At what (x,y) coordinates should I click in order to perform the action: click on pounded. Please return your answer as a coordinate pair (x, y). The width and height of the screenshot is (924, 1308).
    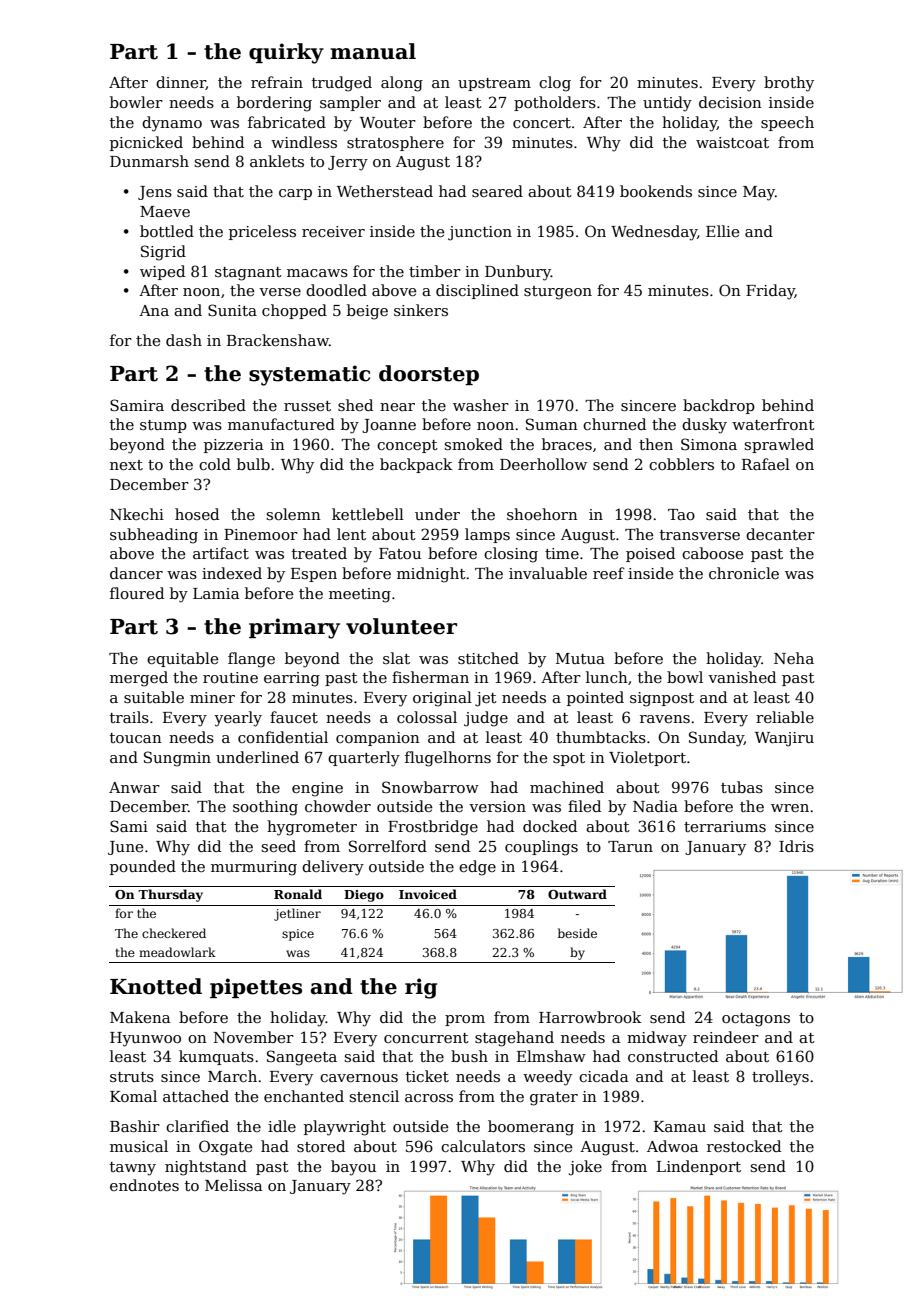
    Looking at the image, I should click on (143, 867).
